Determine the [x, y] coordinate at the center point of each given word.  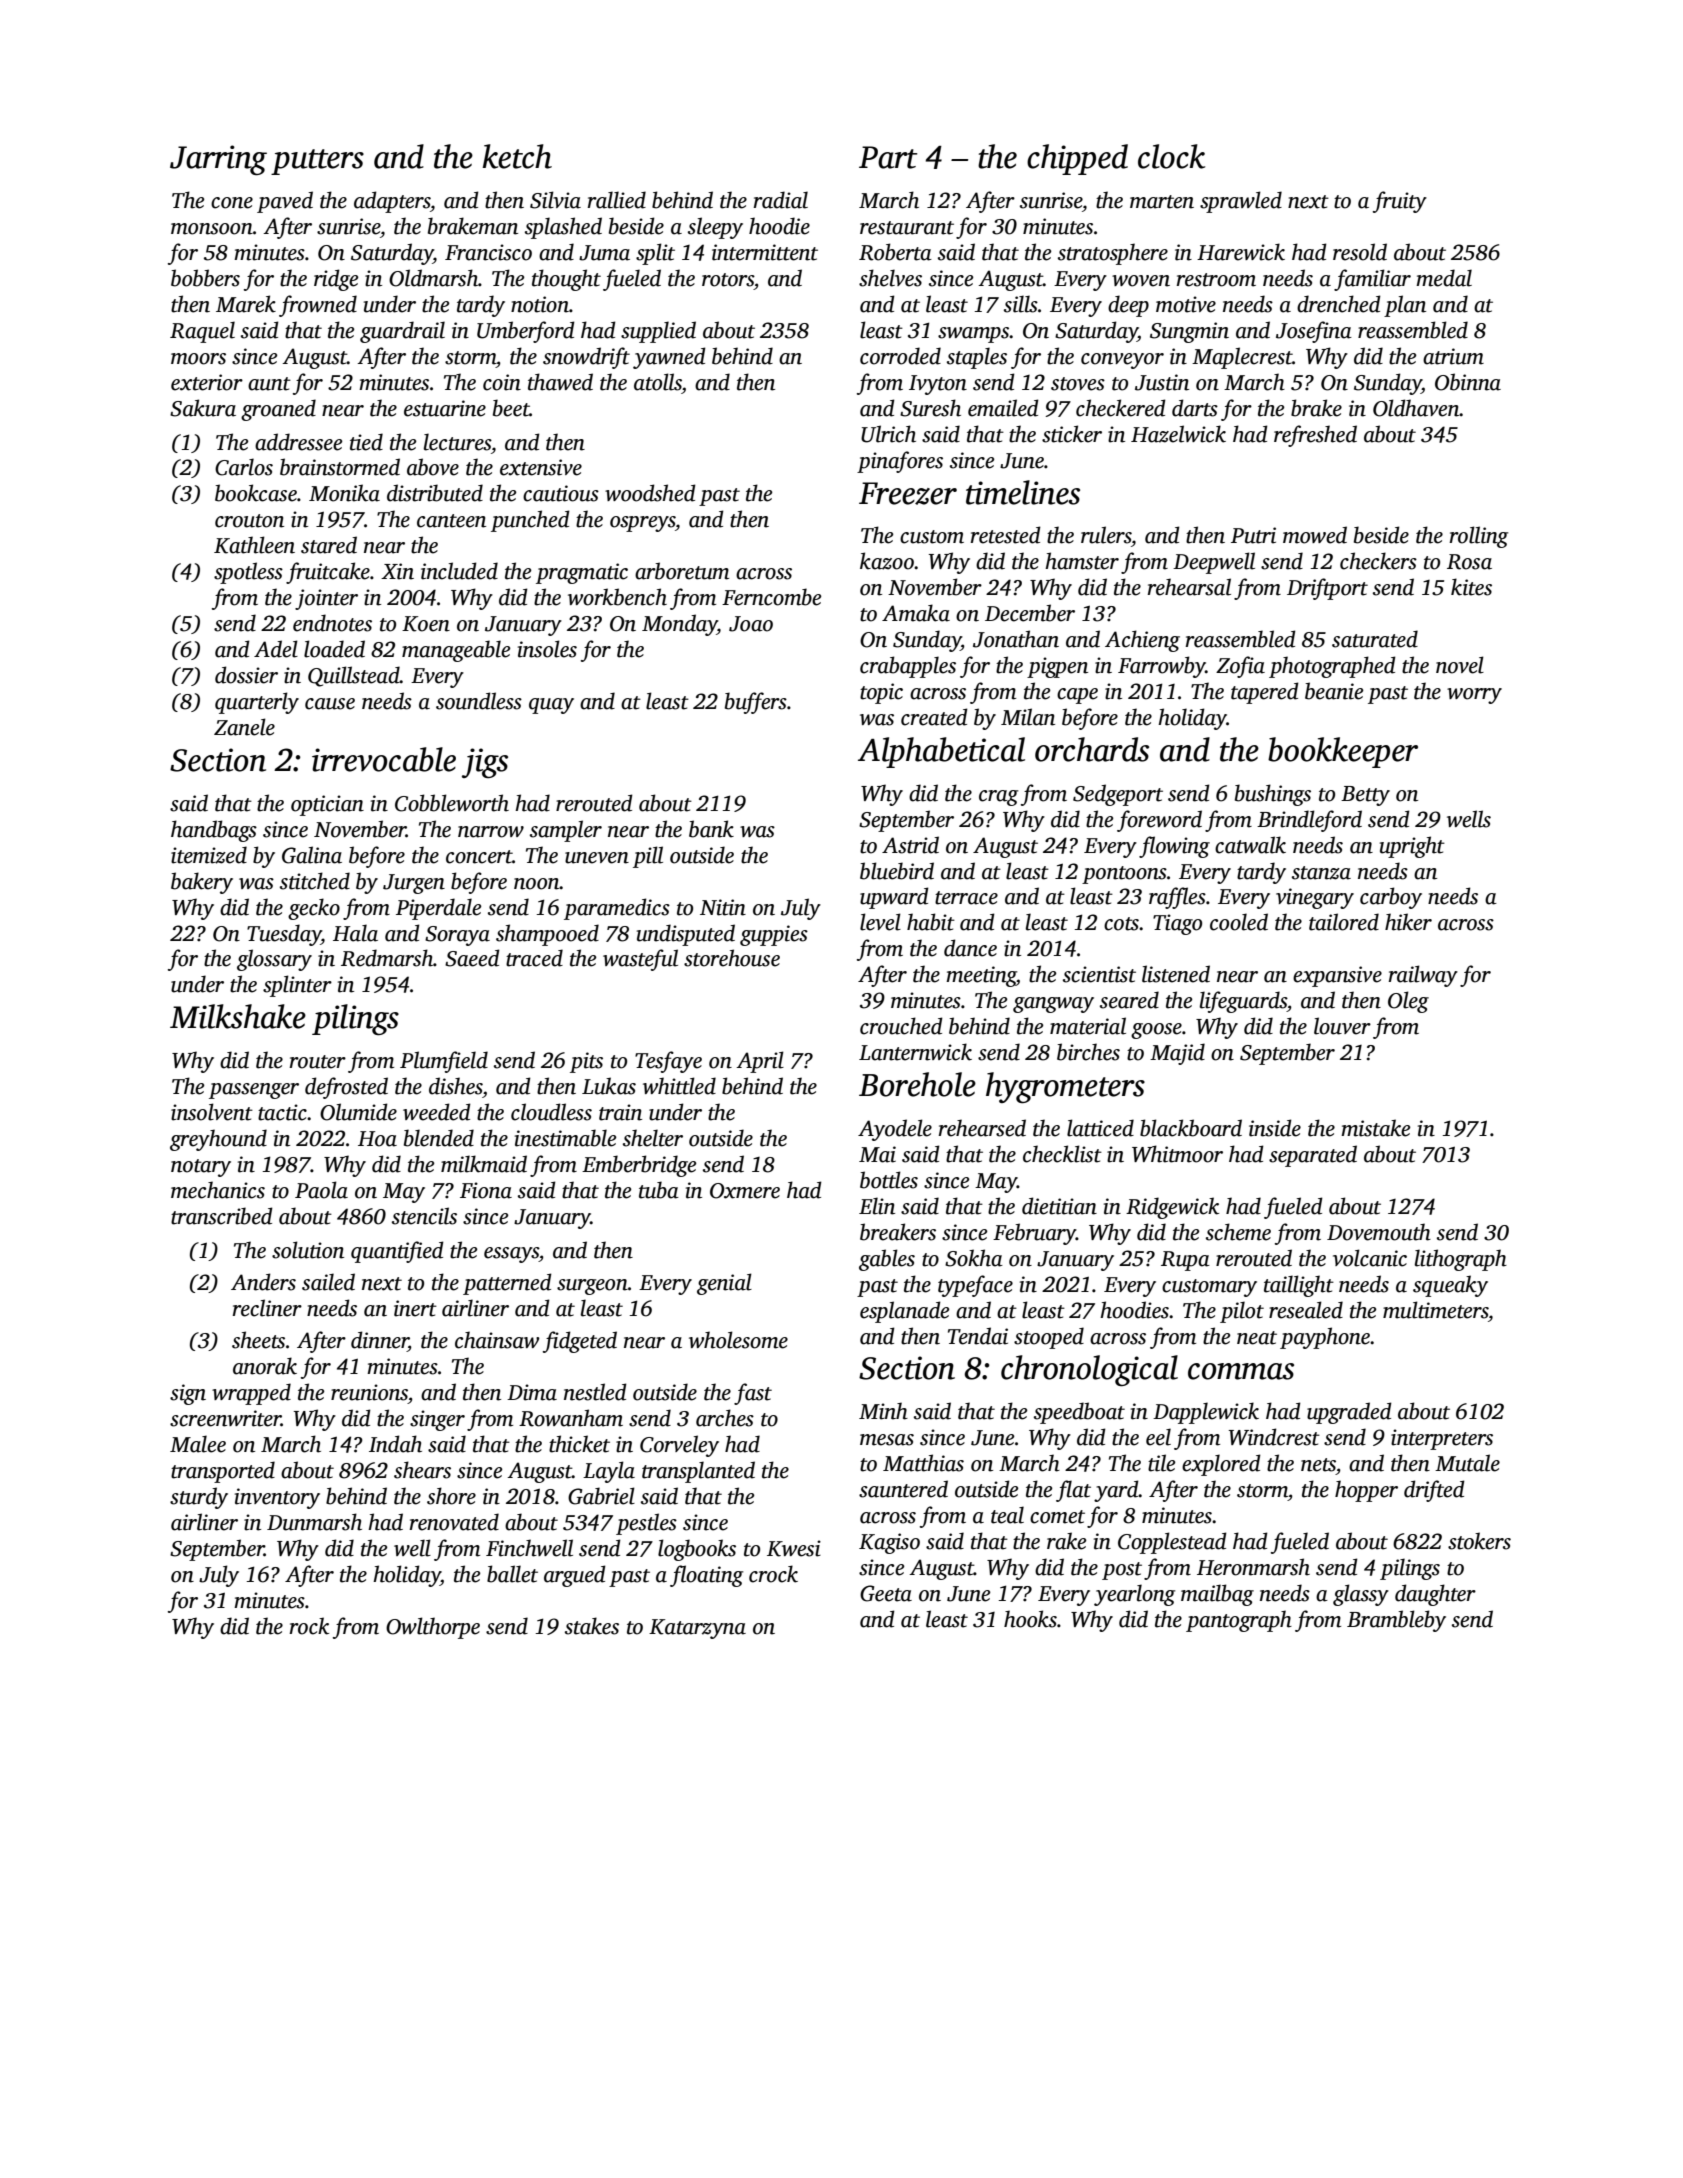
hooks [1030, 1619]
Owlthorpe [433, 1628]
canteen [451, 521]
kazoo [887, 561]
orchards [1092, 749]
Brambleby [1396, 1621]
